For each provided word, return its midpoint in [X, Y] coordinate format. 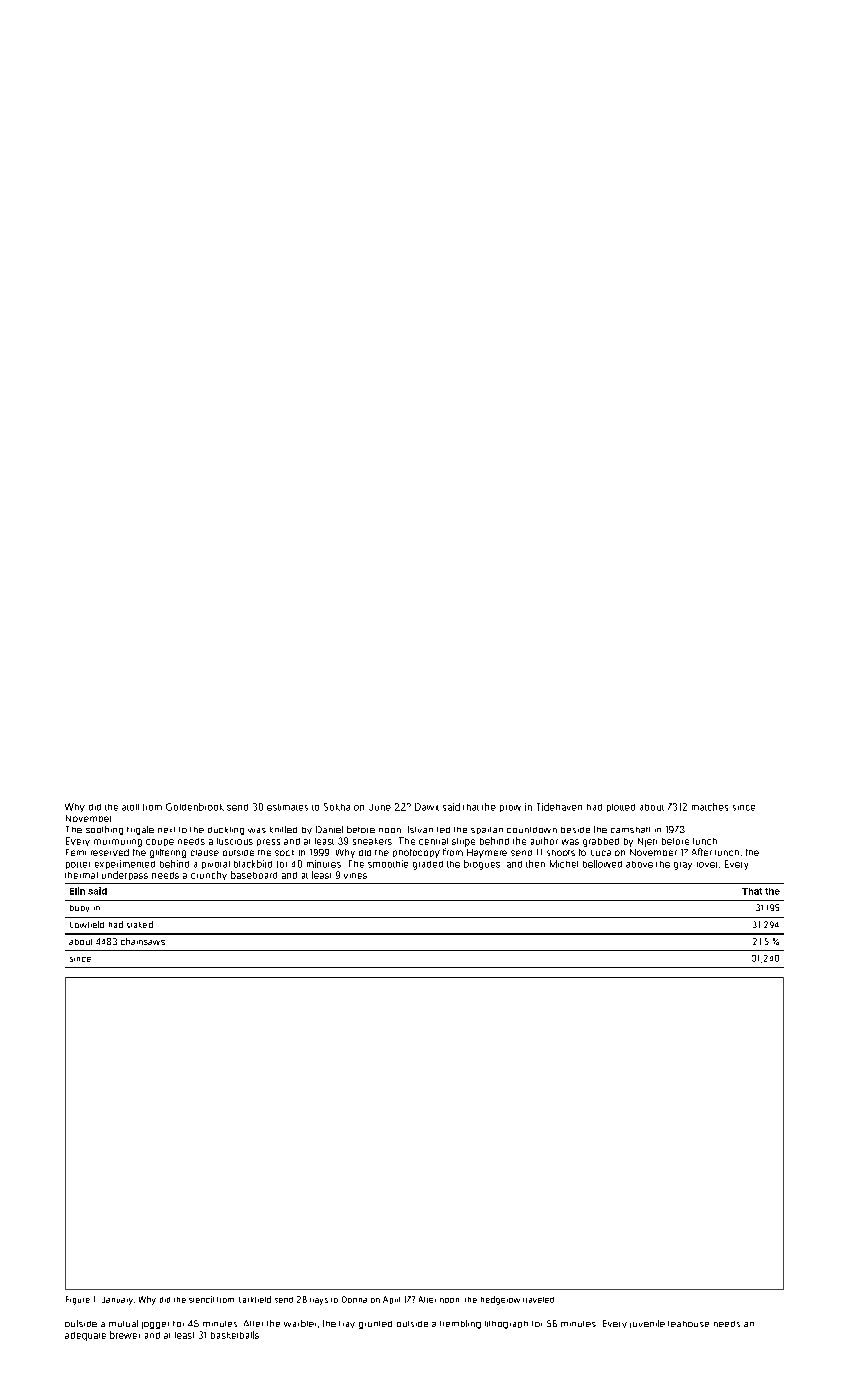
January [117, 1301]
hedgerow [500, 1300]
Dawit [427, 807]
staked [140, 924]
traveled [538, 1300]
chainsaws [143, 941]
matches [710, 807]
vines [355, 876]
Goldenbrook [195, 807]
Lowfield [87, 924]
